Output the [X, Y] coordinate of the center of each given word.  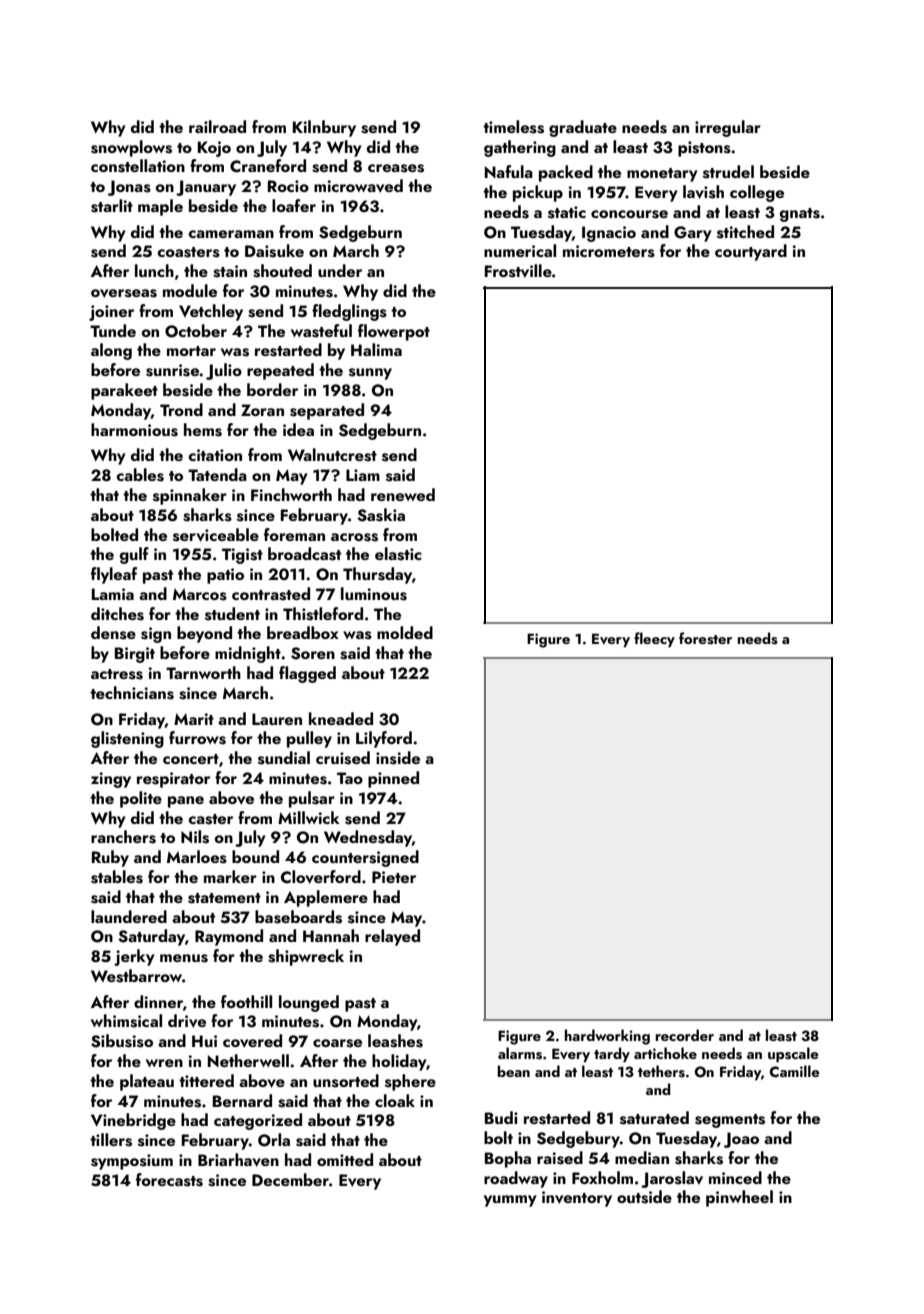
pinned [393, 779]
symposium [132, 1162]
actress [117, 674]
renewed [403, 494]
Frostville [518, 271]
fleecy [654, 639]
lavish [703, 192]
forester [705, 638]
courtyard [751, 252]
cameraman [231, 234]
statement [224, 898]
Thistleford [323, 614]
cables [140, 475]
